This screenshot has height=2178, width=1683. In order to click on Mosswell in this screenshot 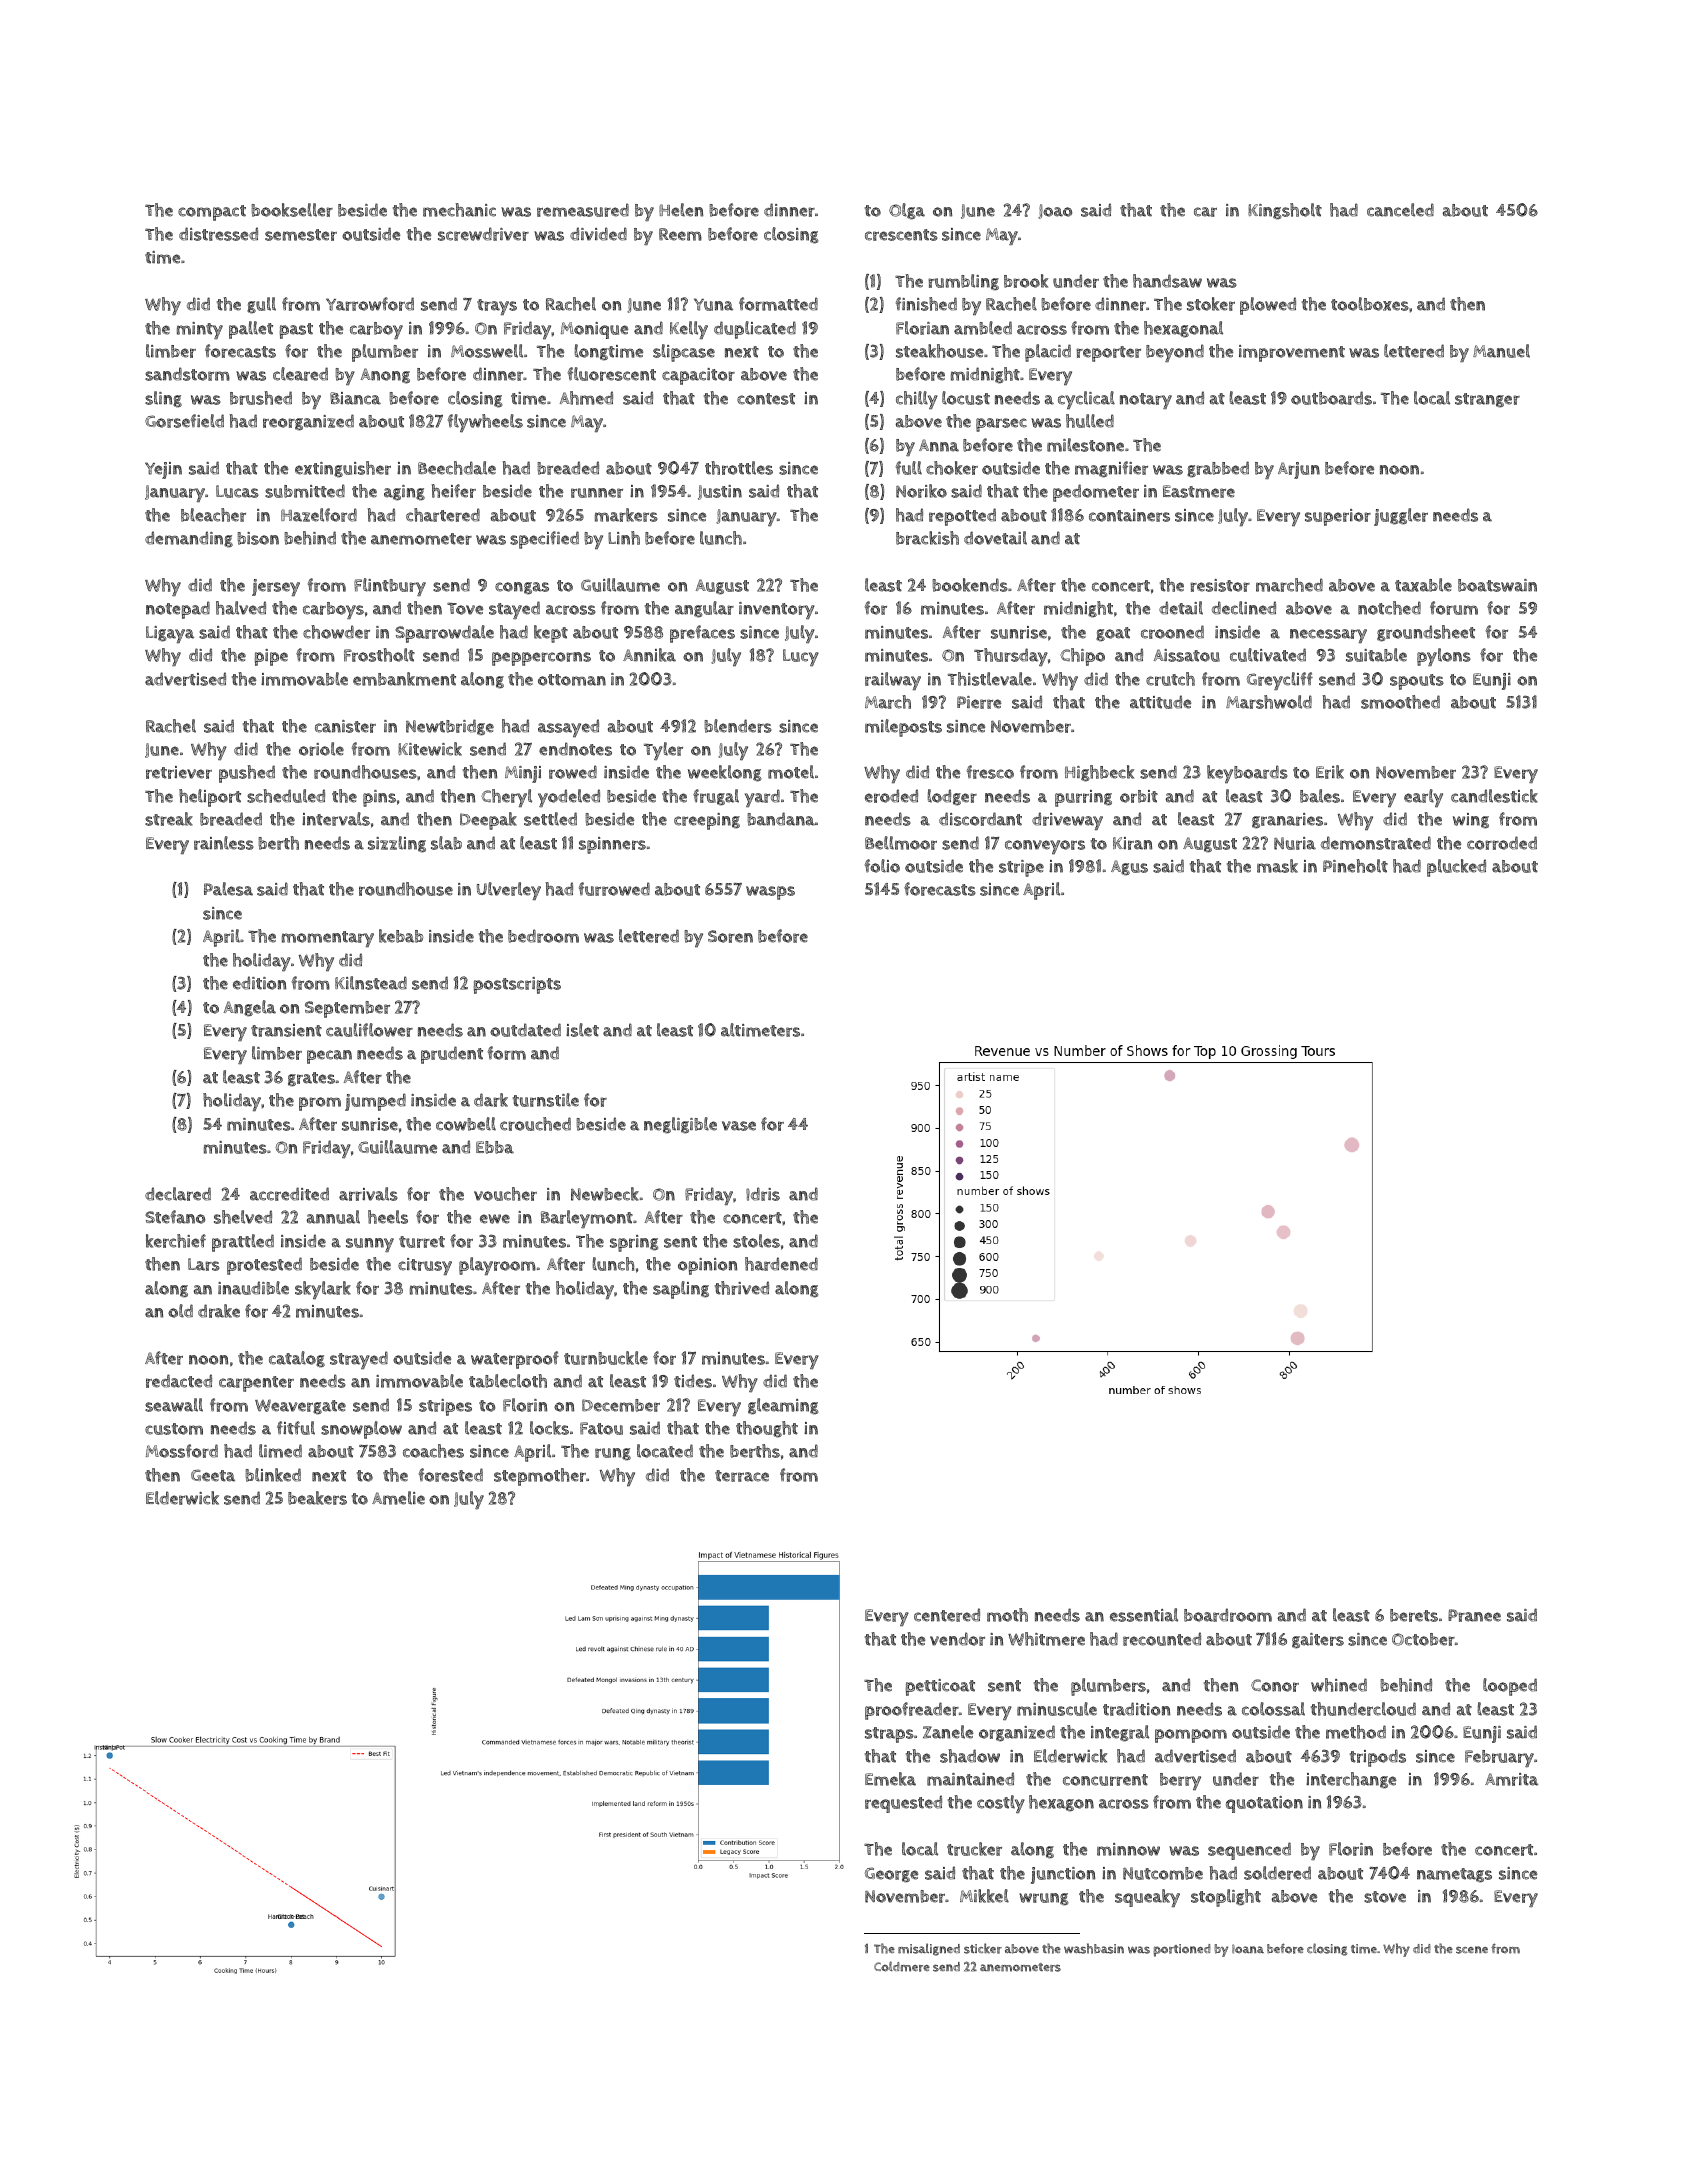, I will do `click(487, 351)`.
